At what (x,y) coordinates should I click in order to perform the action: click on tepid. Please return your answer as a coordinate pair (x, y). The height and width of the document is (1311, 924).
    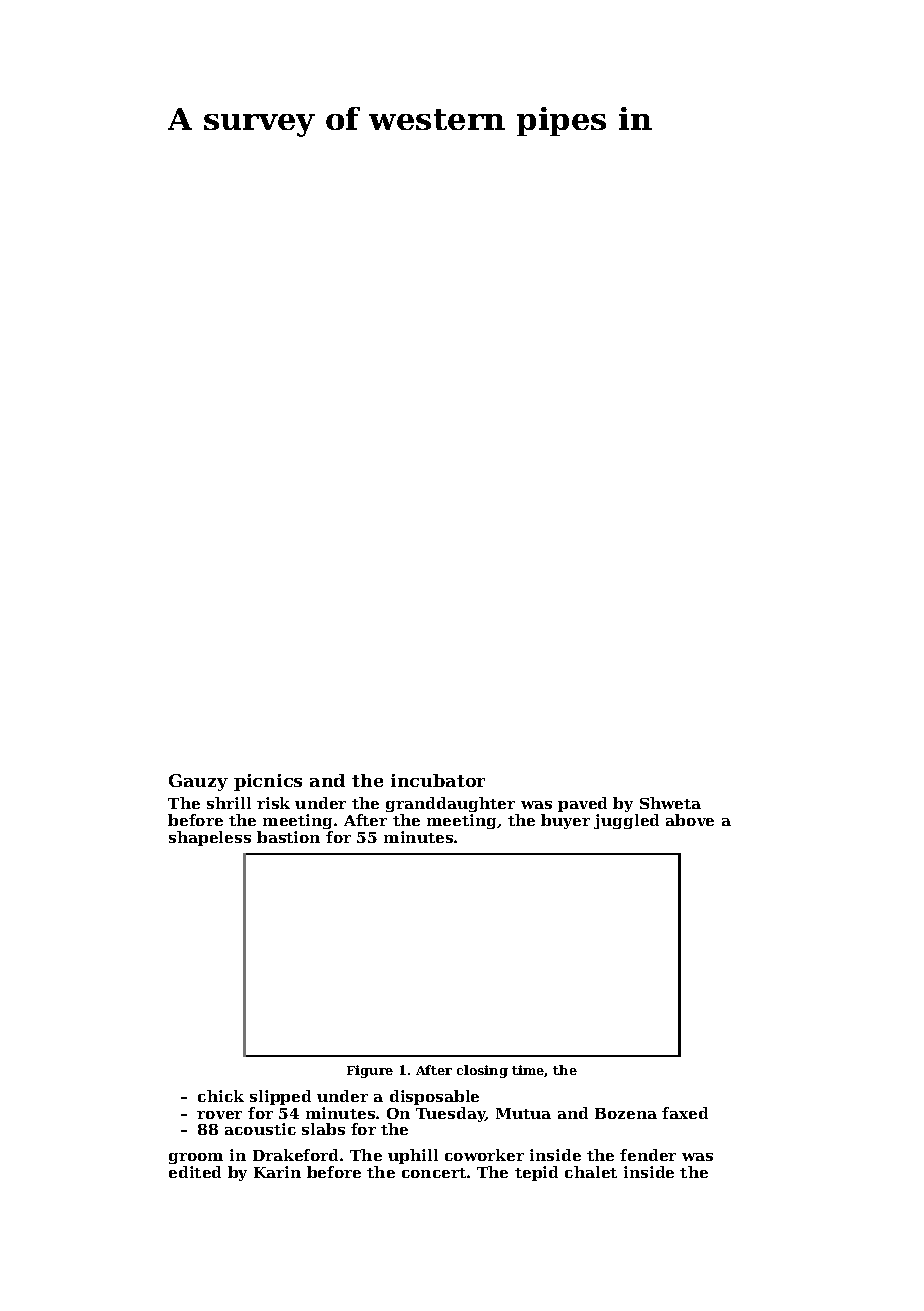
    Looking at the image, I should click on (536, 1173).
